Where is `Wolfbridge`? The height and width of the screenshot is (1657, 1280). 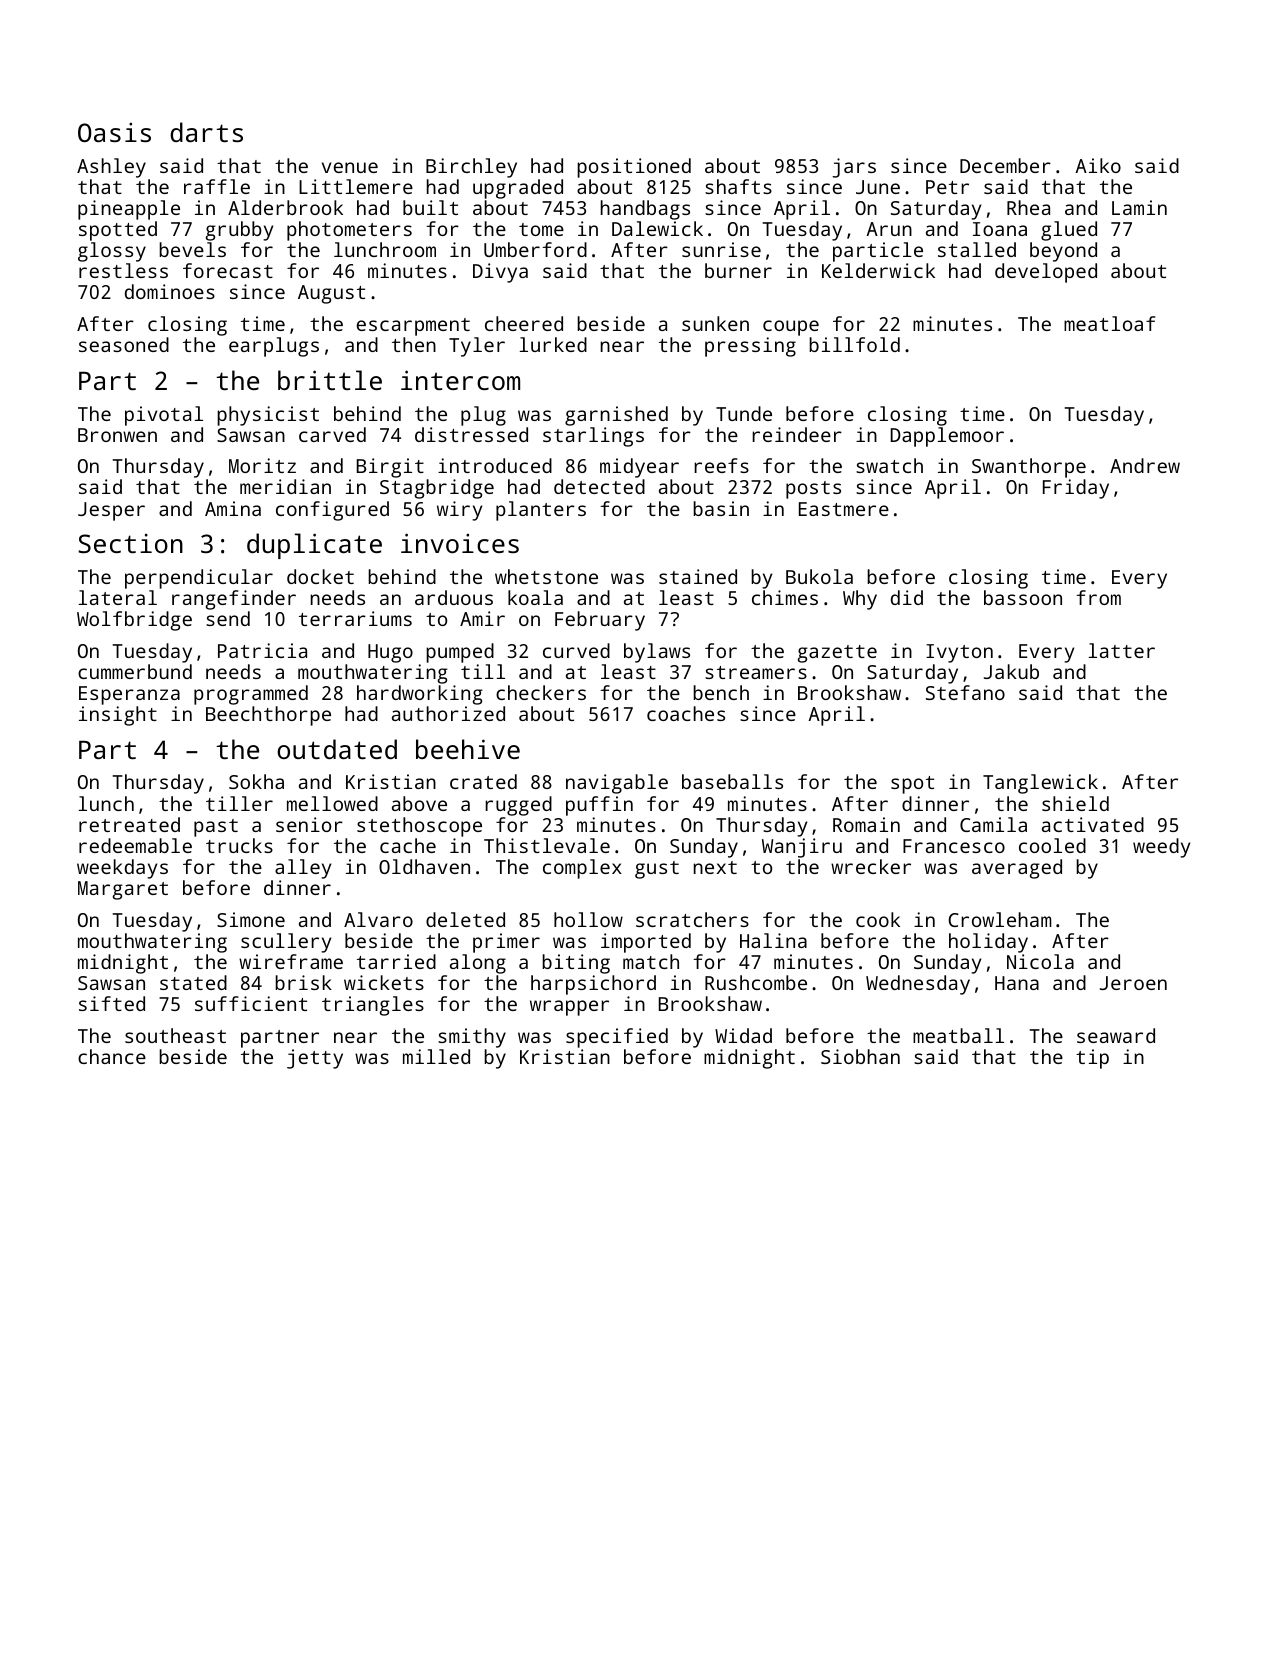
Wolfbridge is located at coordinates (134, 621).
